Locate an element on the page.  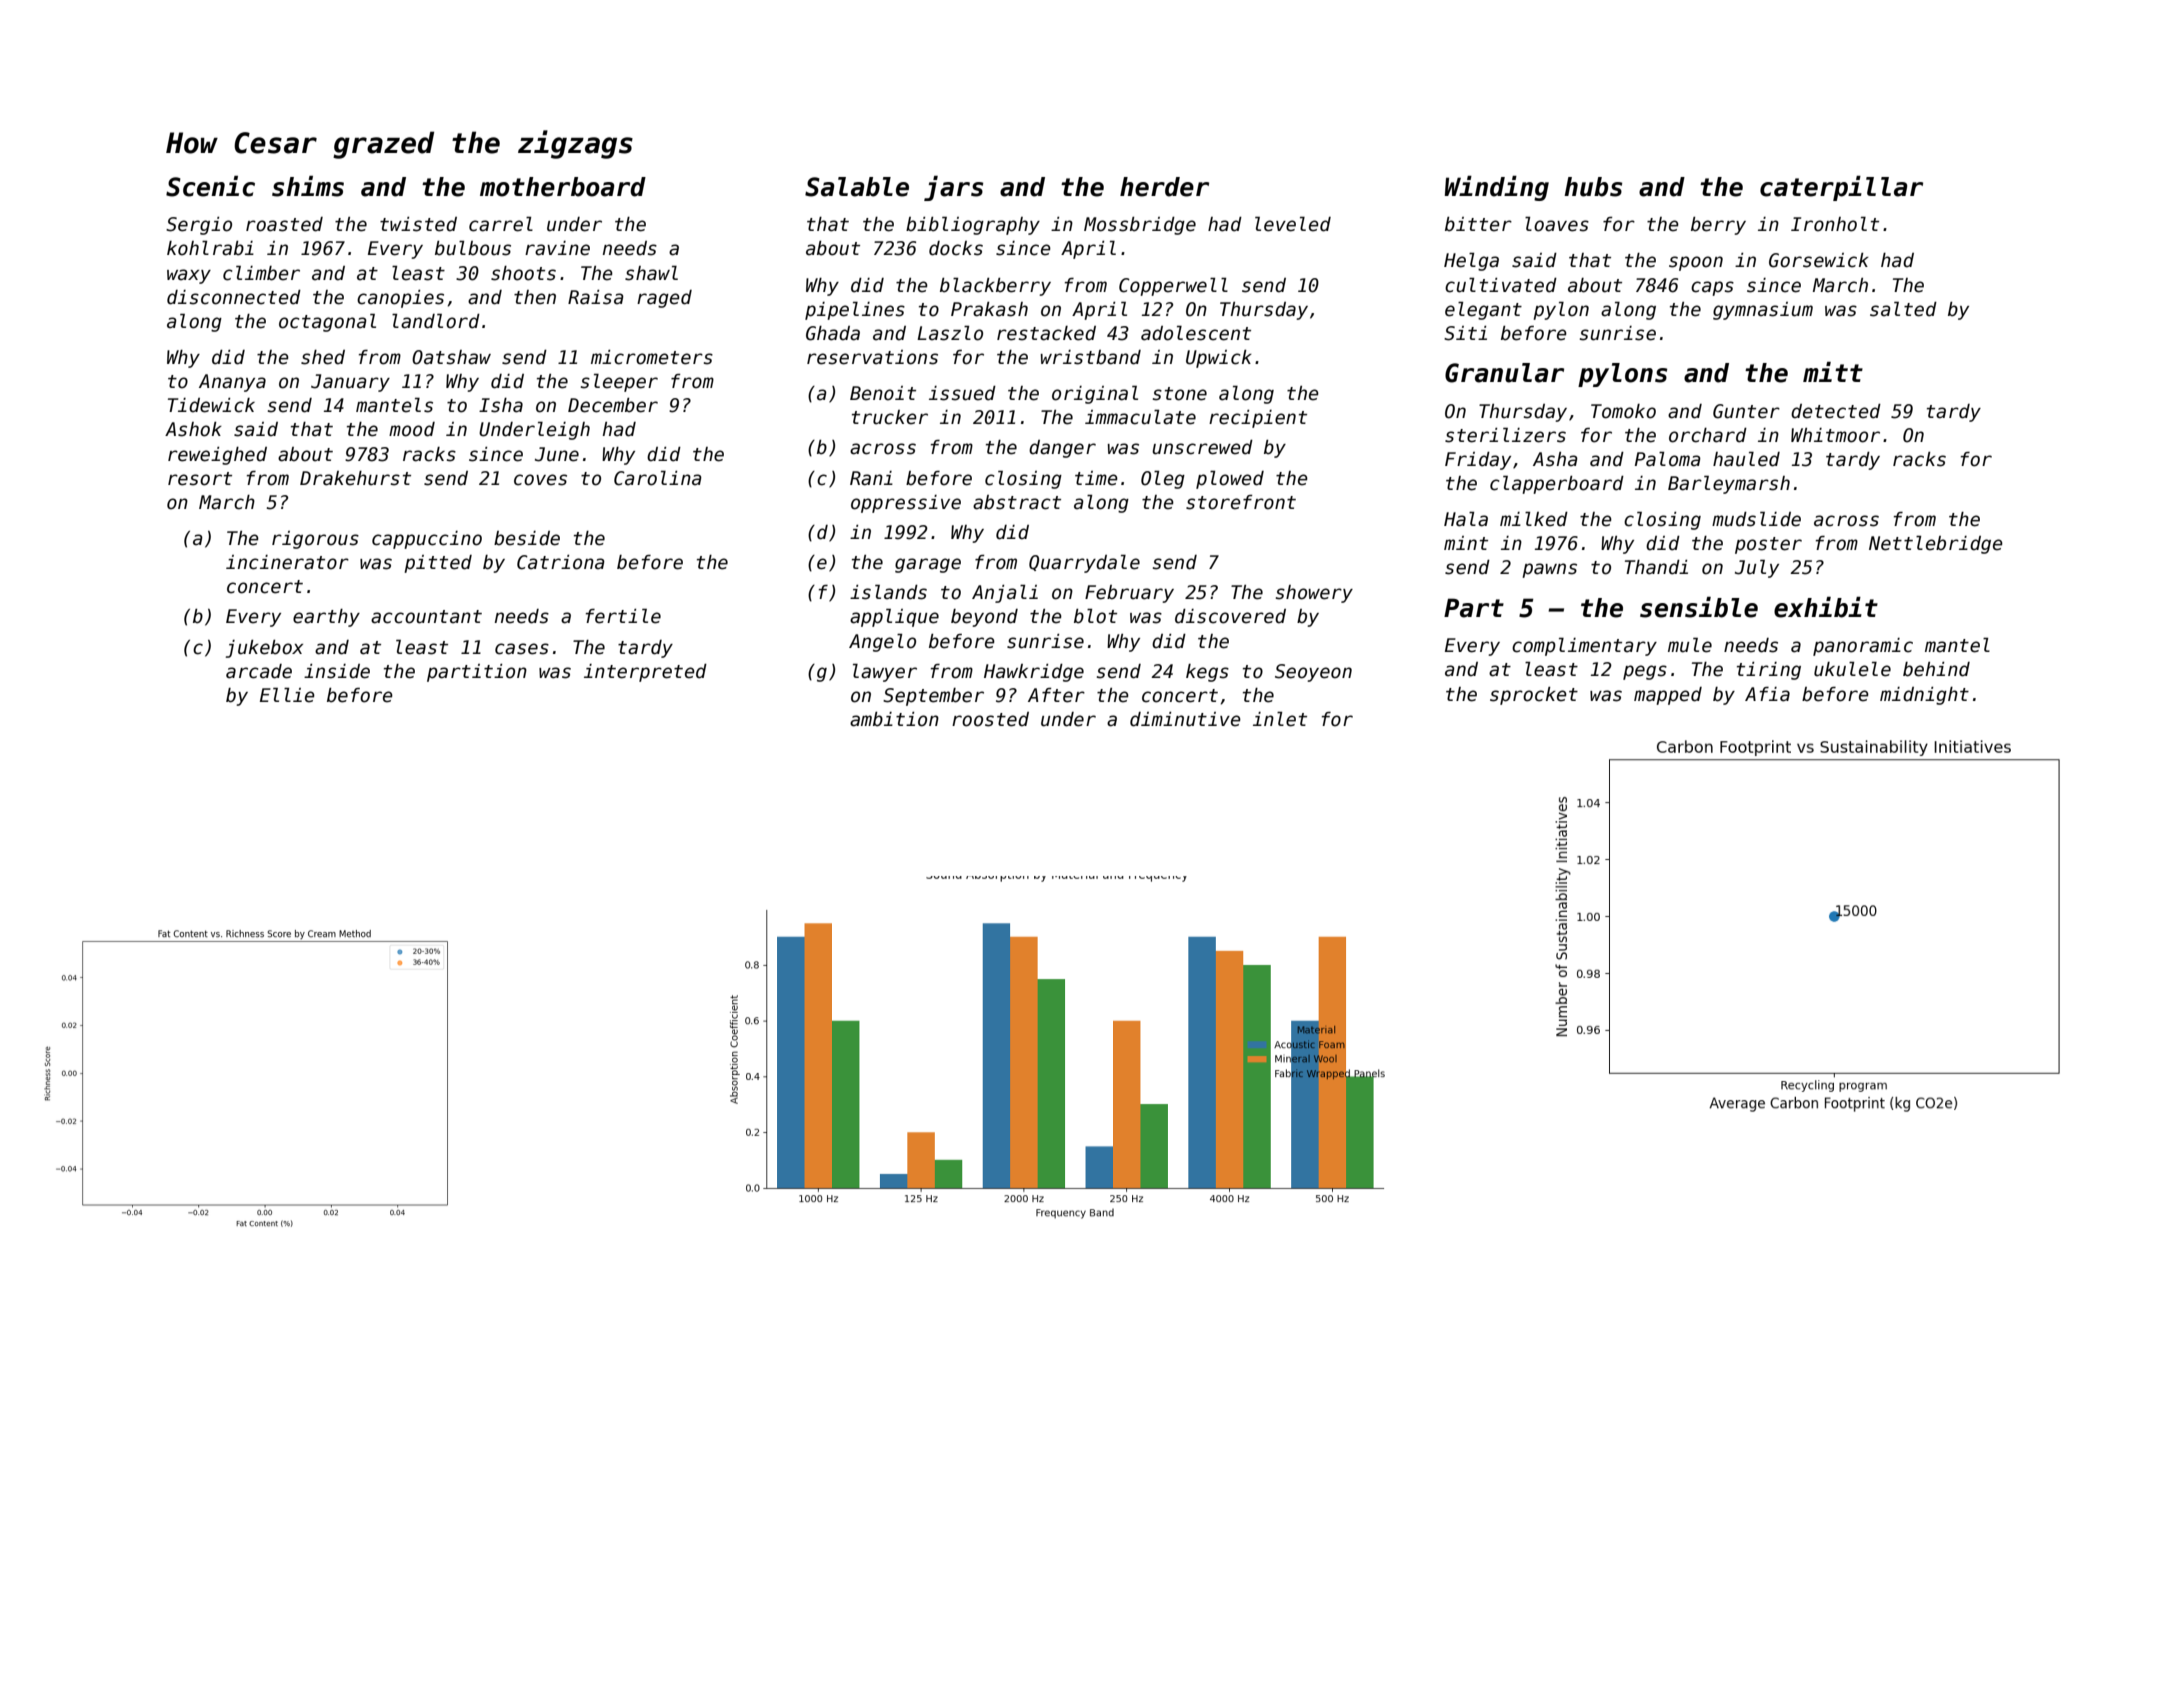
herder is located at coordinates (1164, 187).
